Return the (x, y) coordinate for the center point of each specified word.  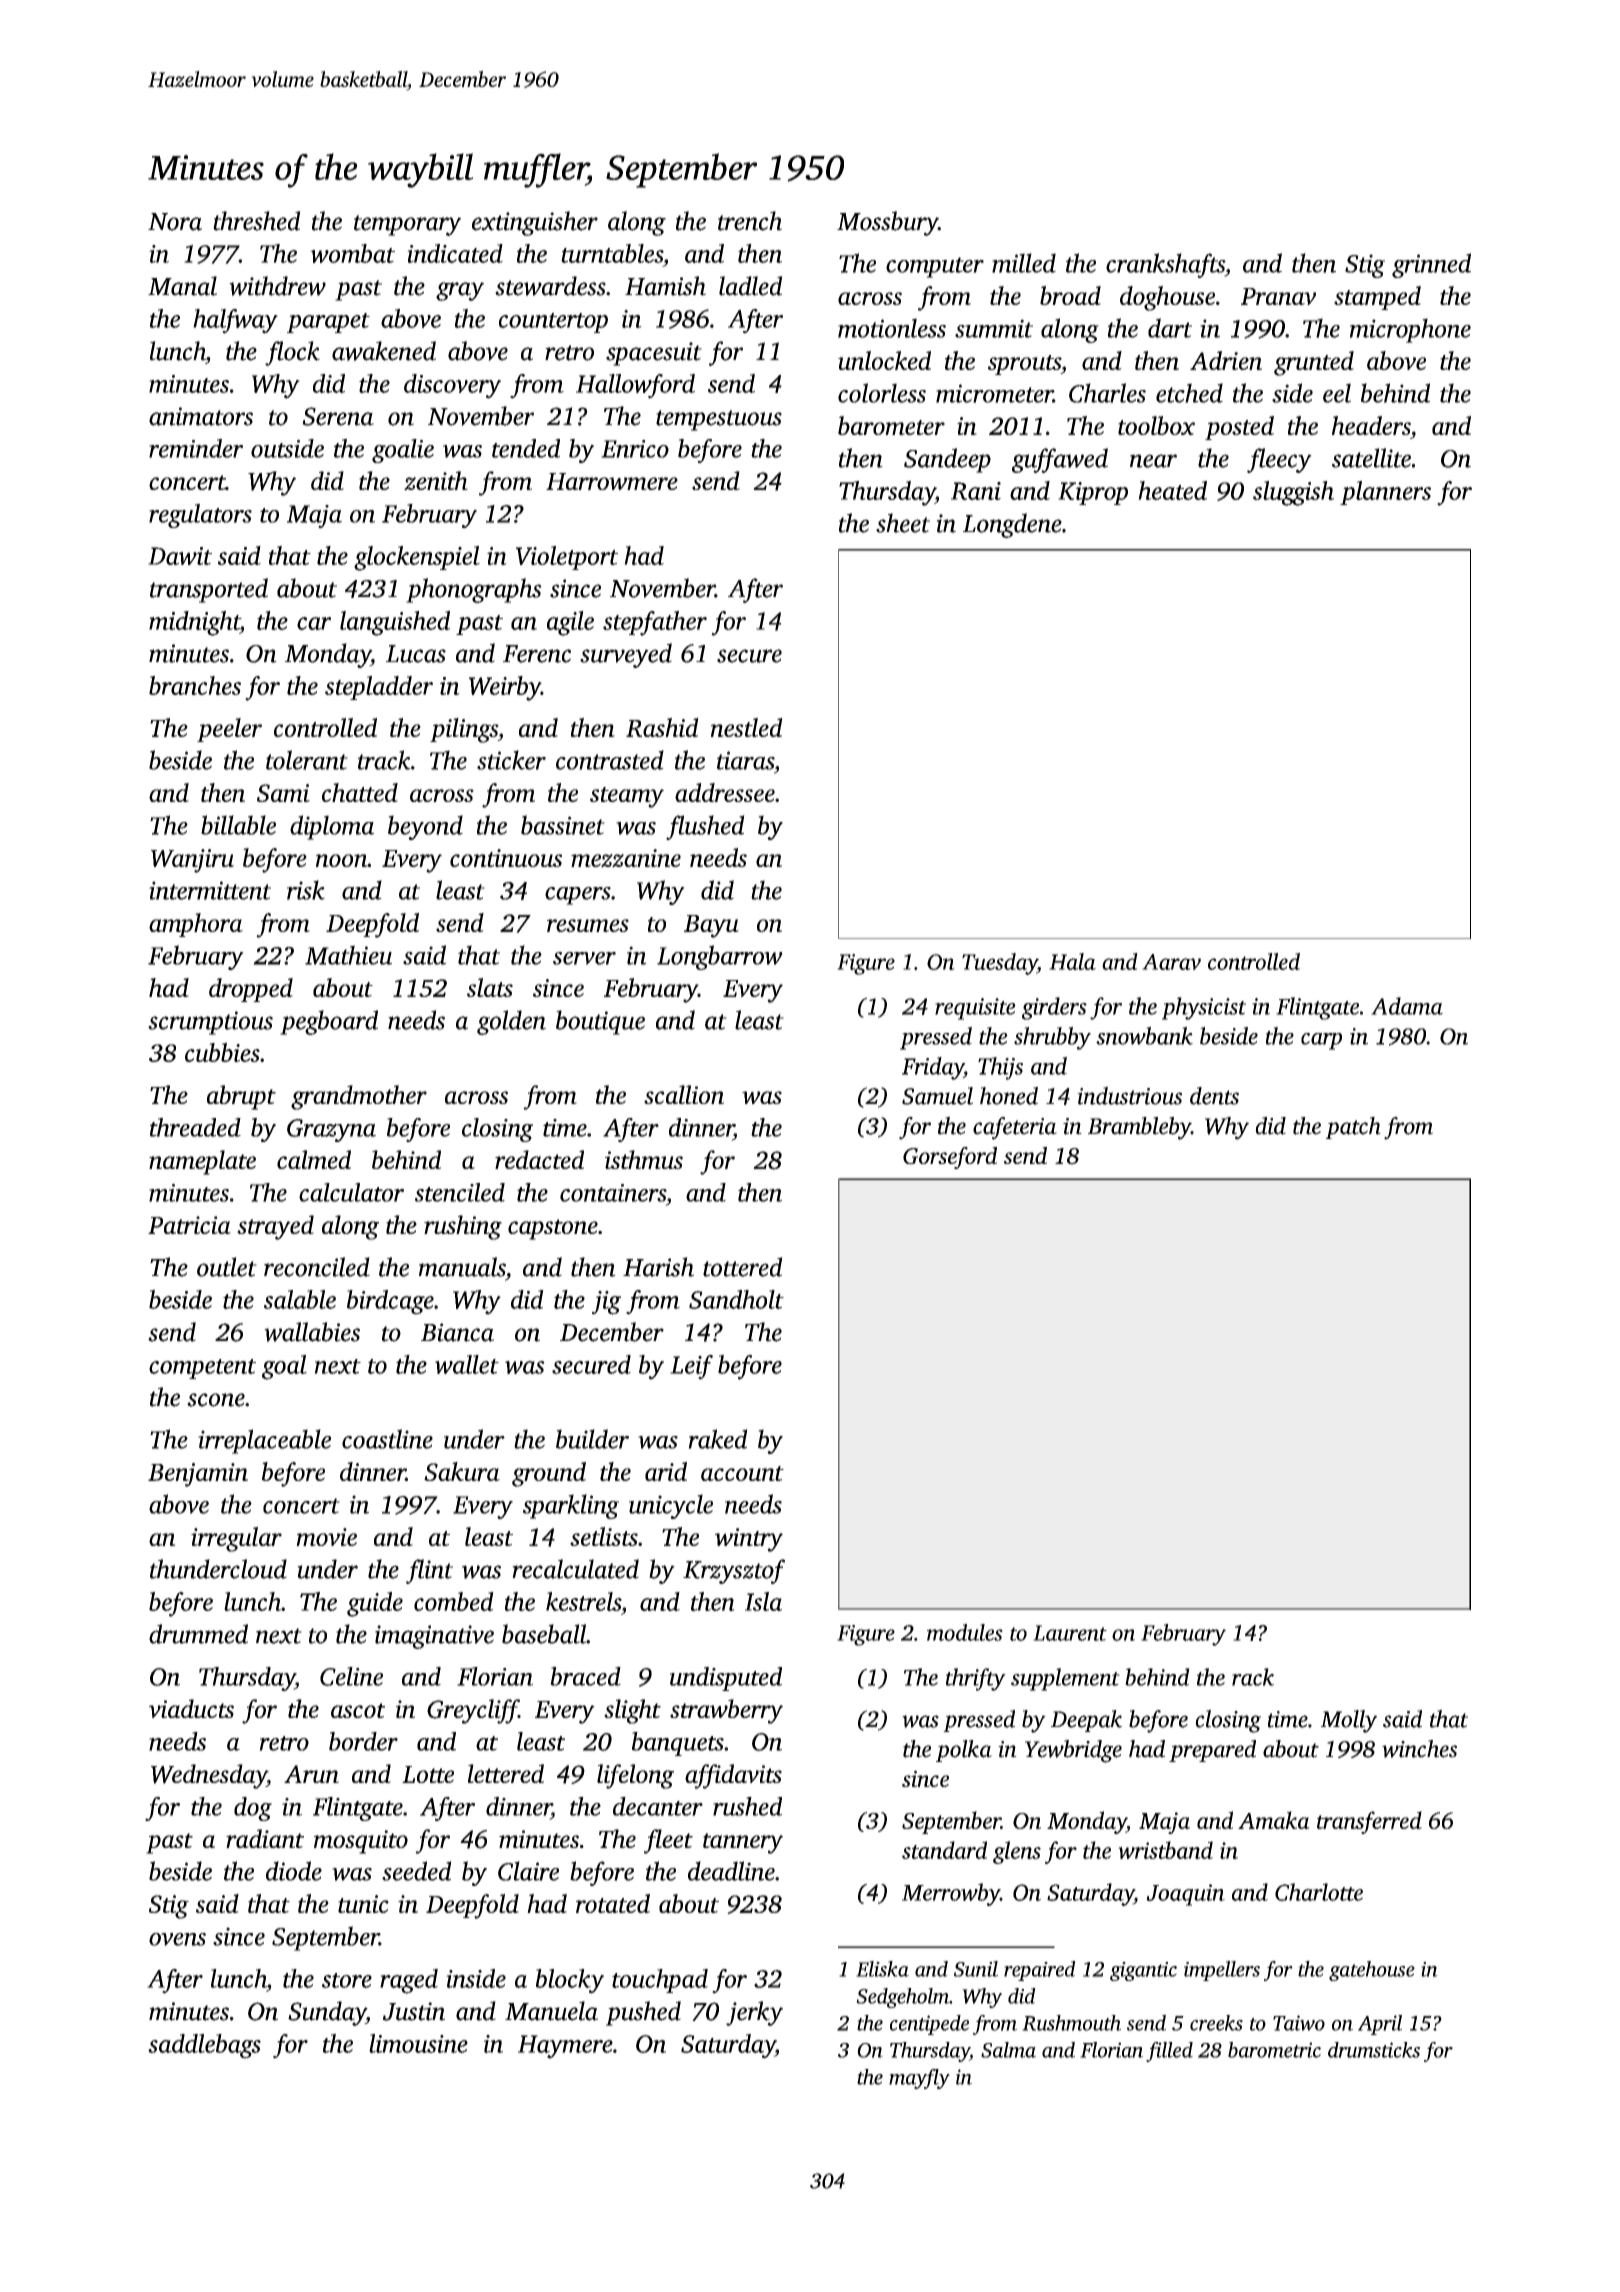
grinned (1431, 265)
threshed (257, 221)
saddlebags (204, 2046)
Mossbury (887, 223)
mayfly (919, 2079)
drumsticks (1374, 2050)
